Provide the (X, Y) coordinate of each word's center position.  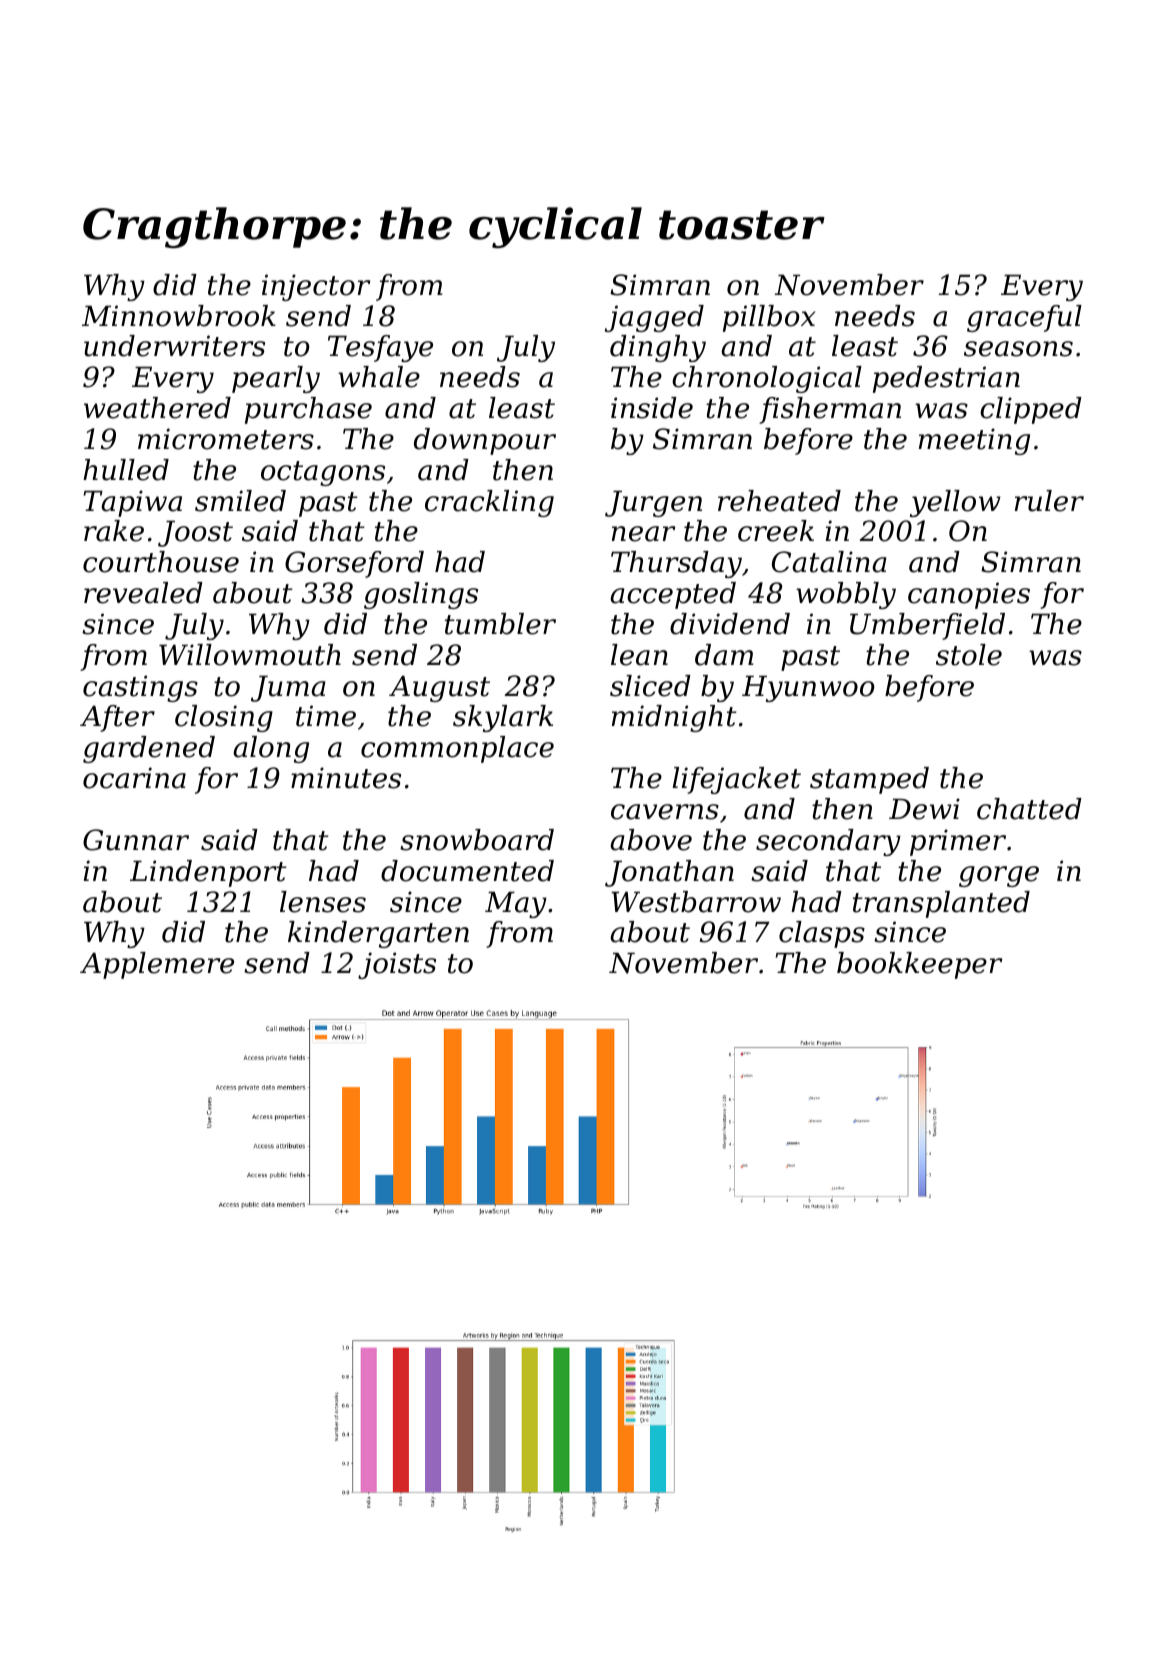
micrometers (226, 439)
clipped (1031, 410)
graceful (1024, 318)
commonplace (457, 749)
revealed (143, 593)
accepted (673, 595)
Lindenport (208, 873)
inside (652, 408)
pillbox (769, 318)
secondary (828, 842)
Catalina (829, 562)
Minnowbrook (179, 316)
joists (397, 965)
